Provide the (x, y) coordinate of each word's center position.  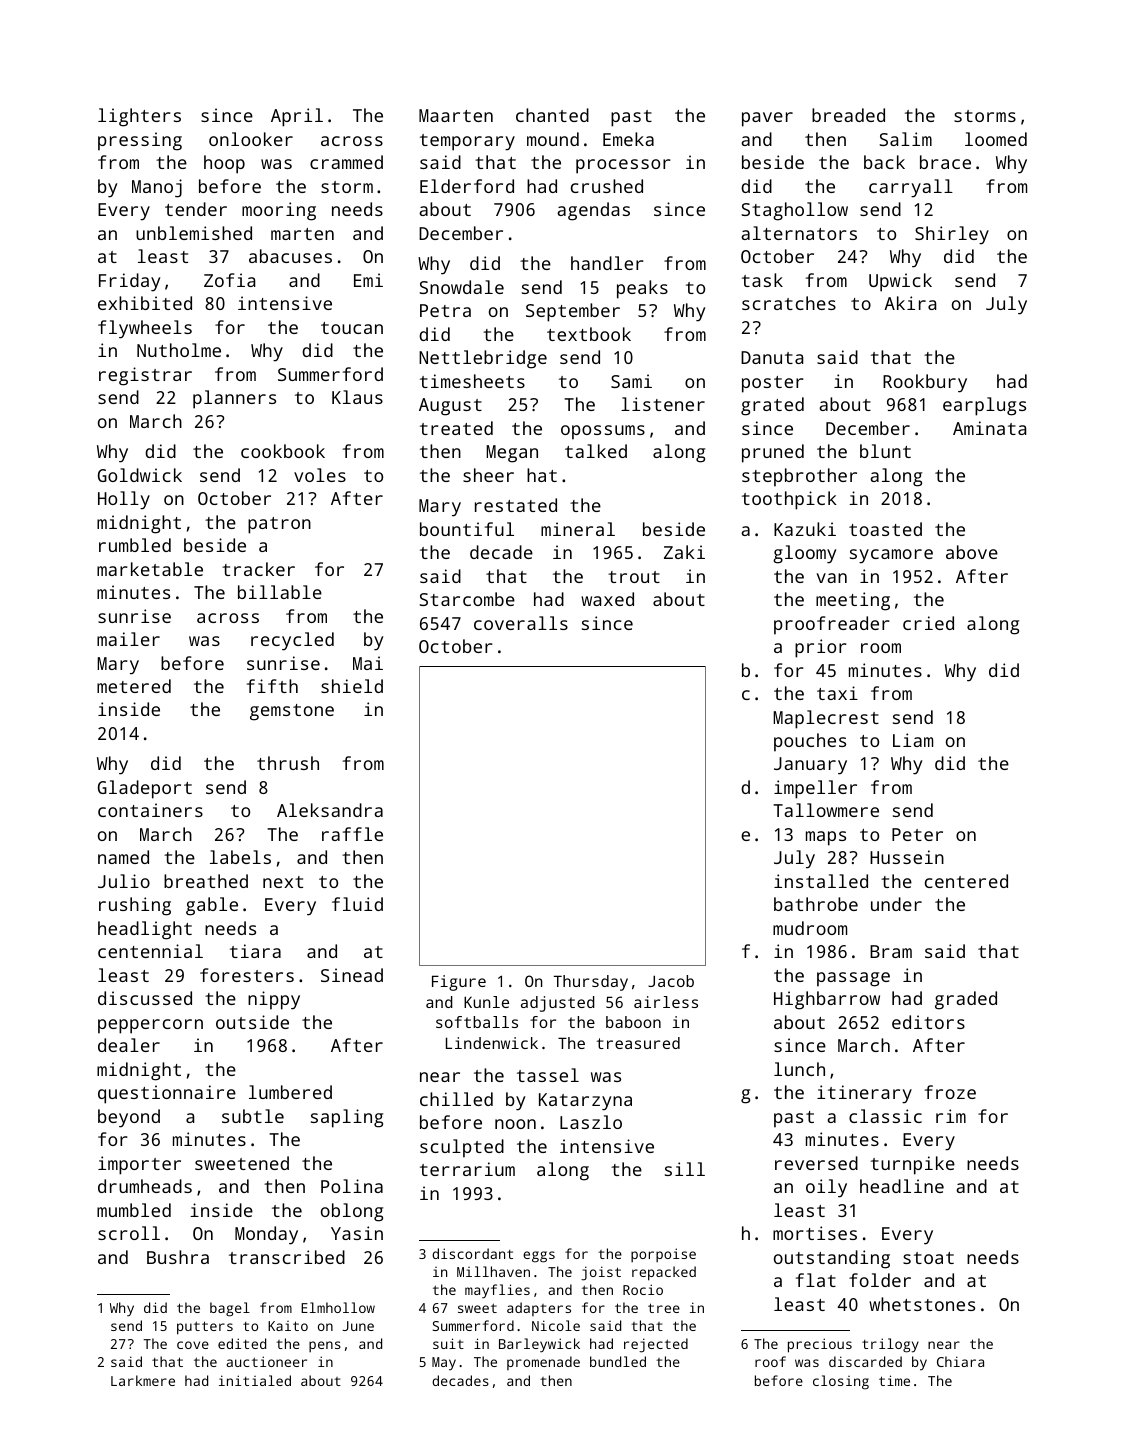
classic (885, 1116)
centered (966, 881)
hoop (224, 164)
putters (205, 1328)
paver (767, 119)
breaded (848, 115)
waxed (607, 599)
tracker (258, 569)
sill (685, 1169)
